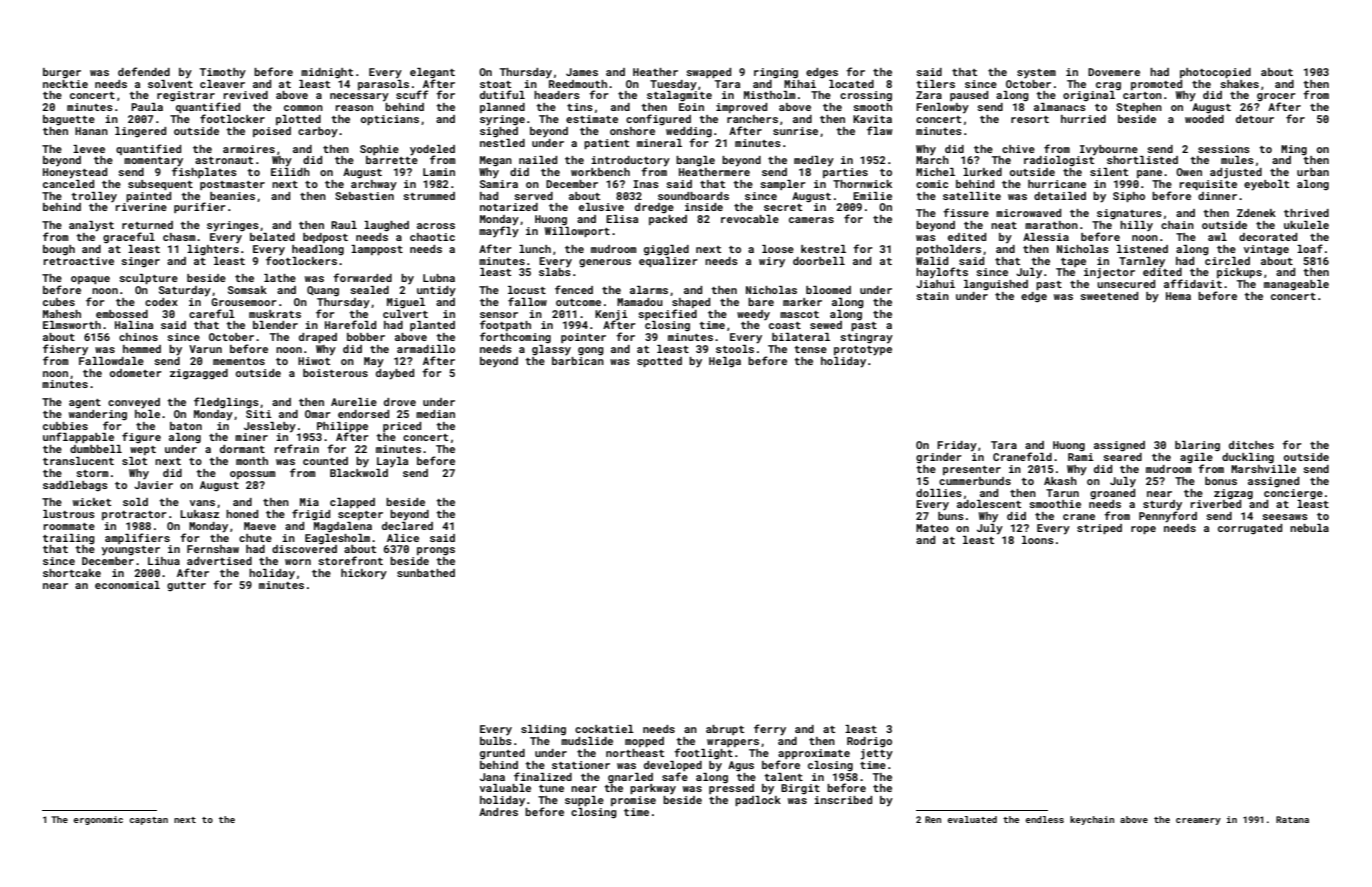  What do you see at coordinates (65, 350) in the document?
I see `fishery` at bounding box center [65, 350].
